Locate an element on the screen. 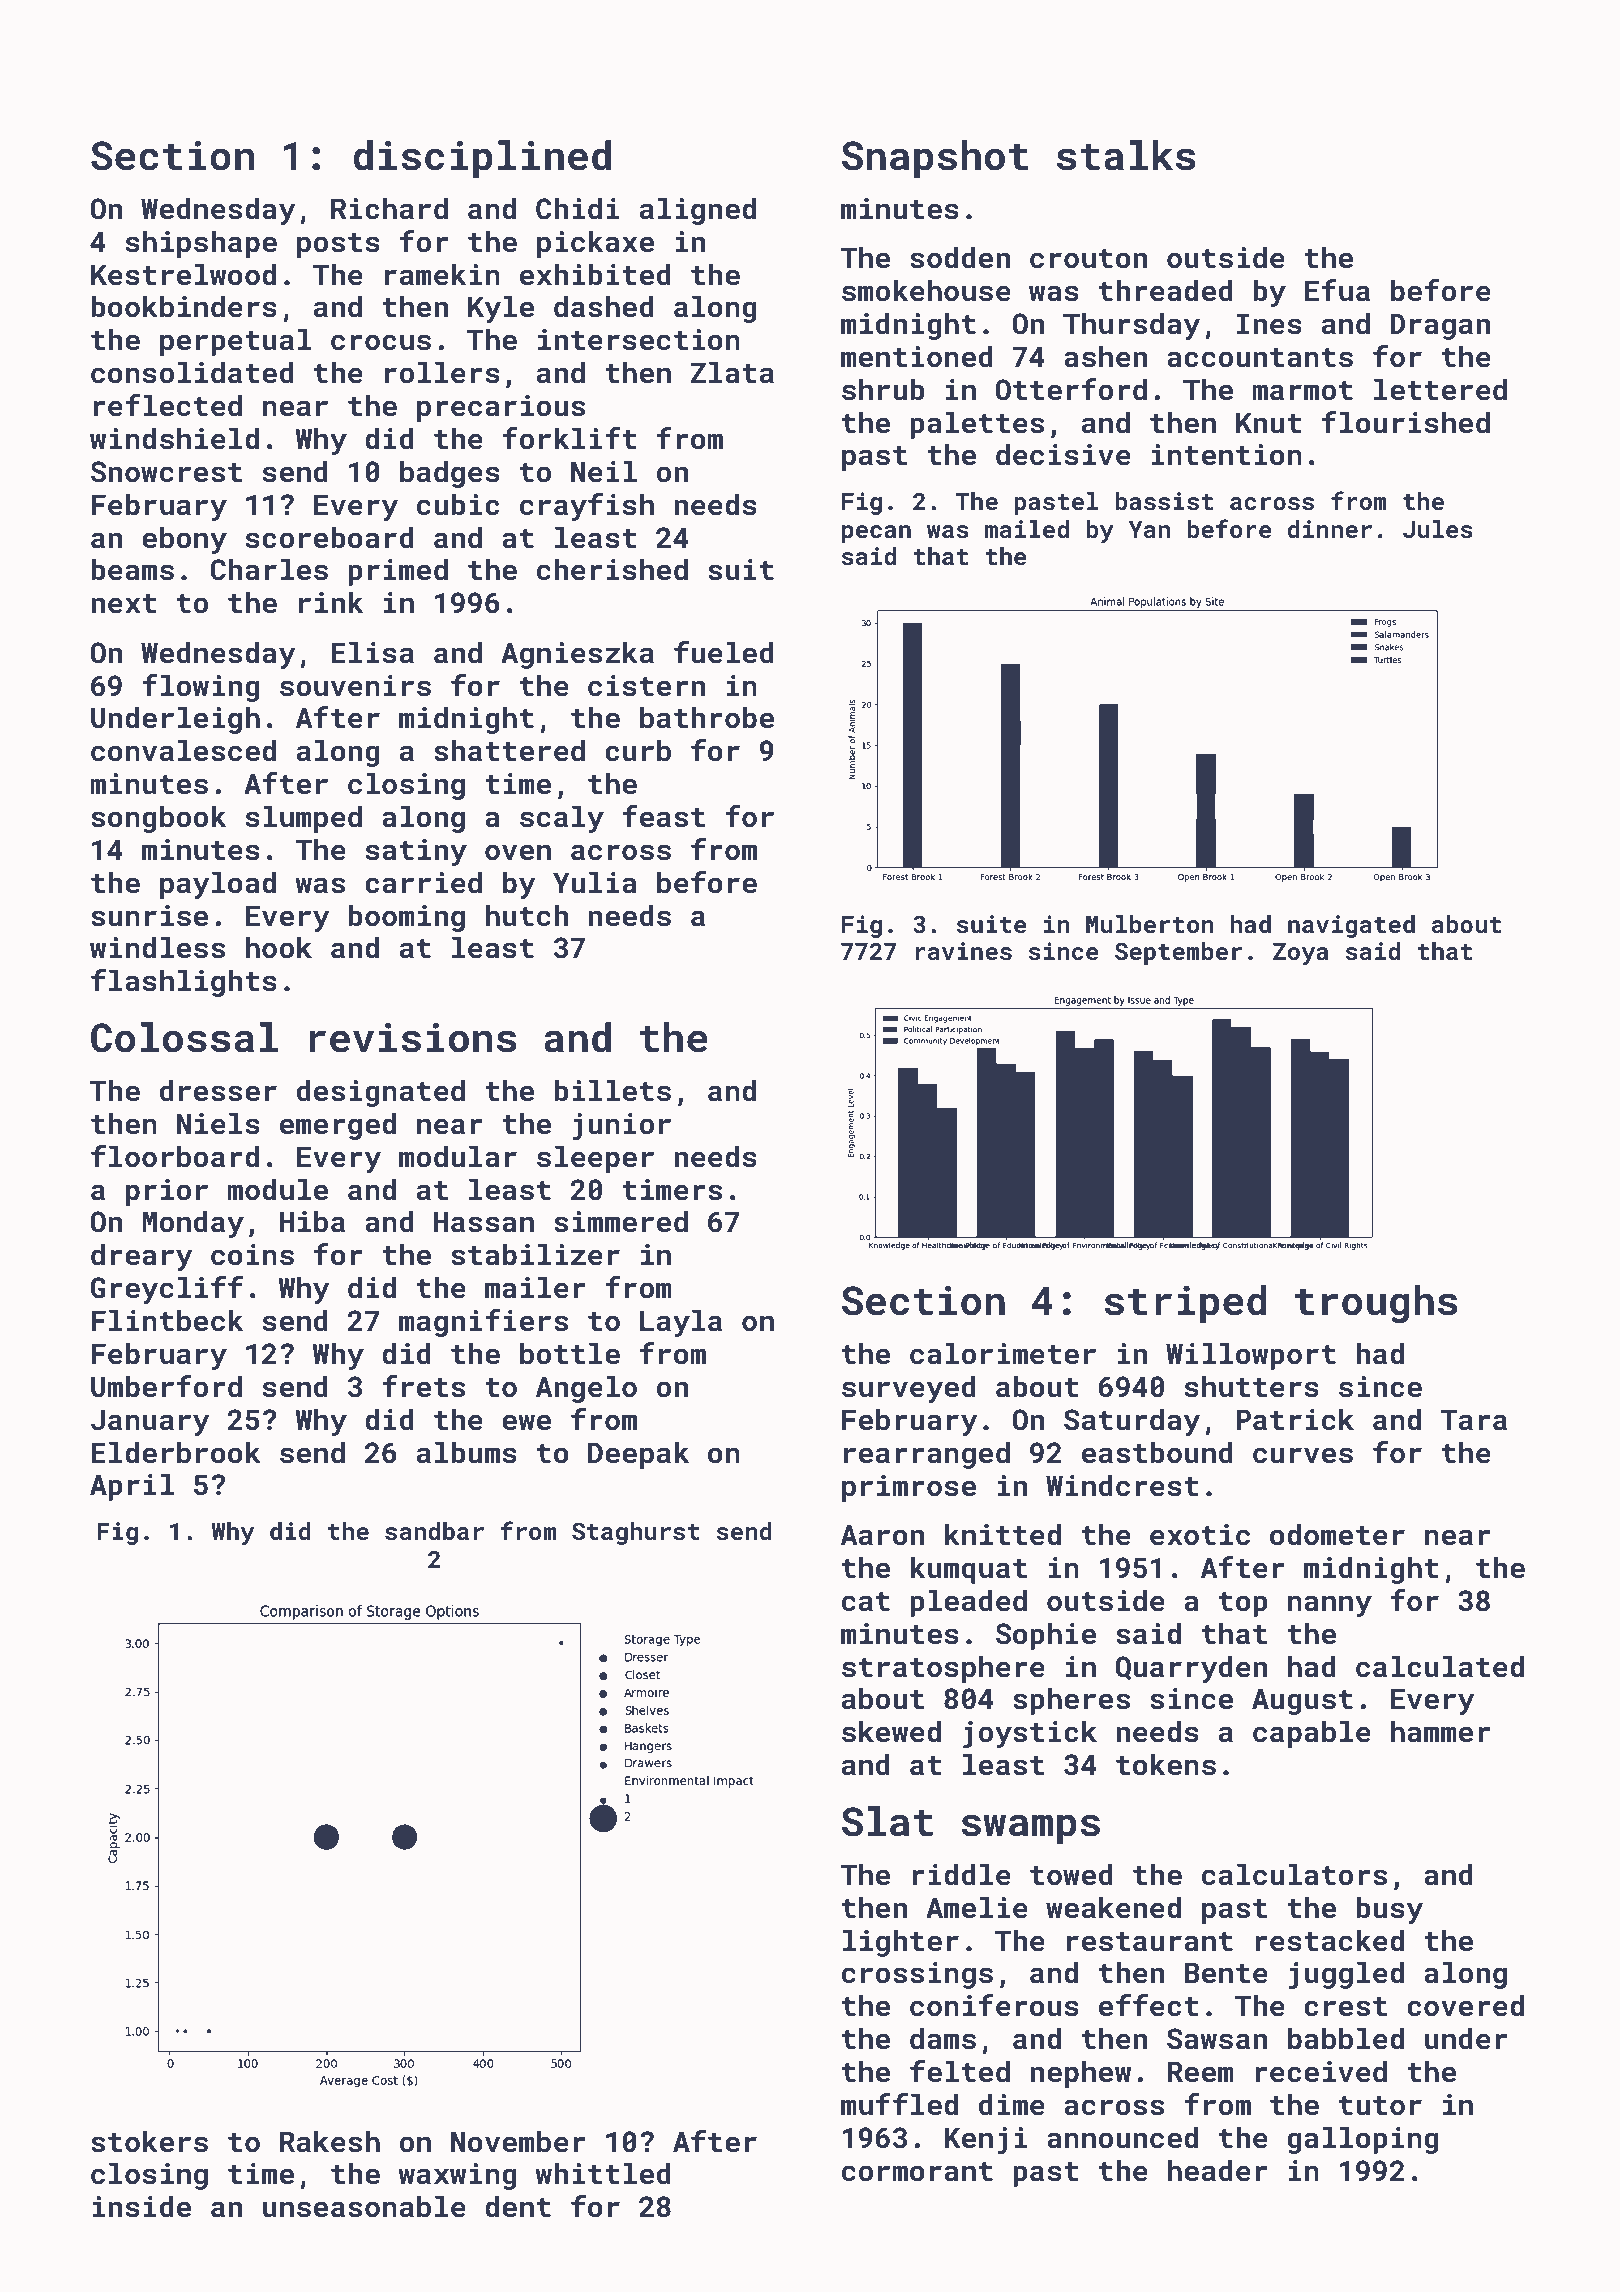 The height and width of the screenshot is (2292, 1620). convalesced is located at coordinates (183, 750).
